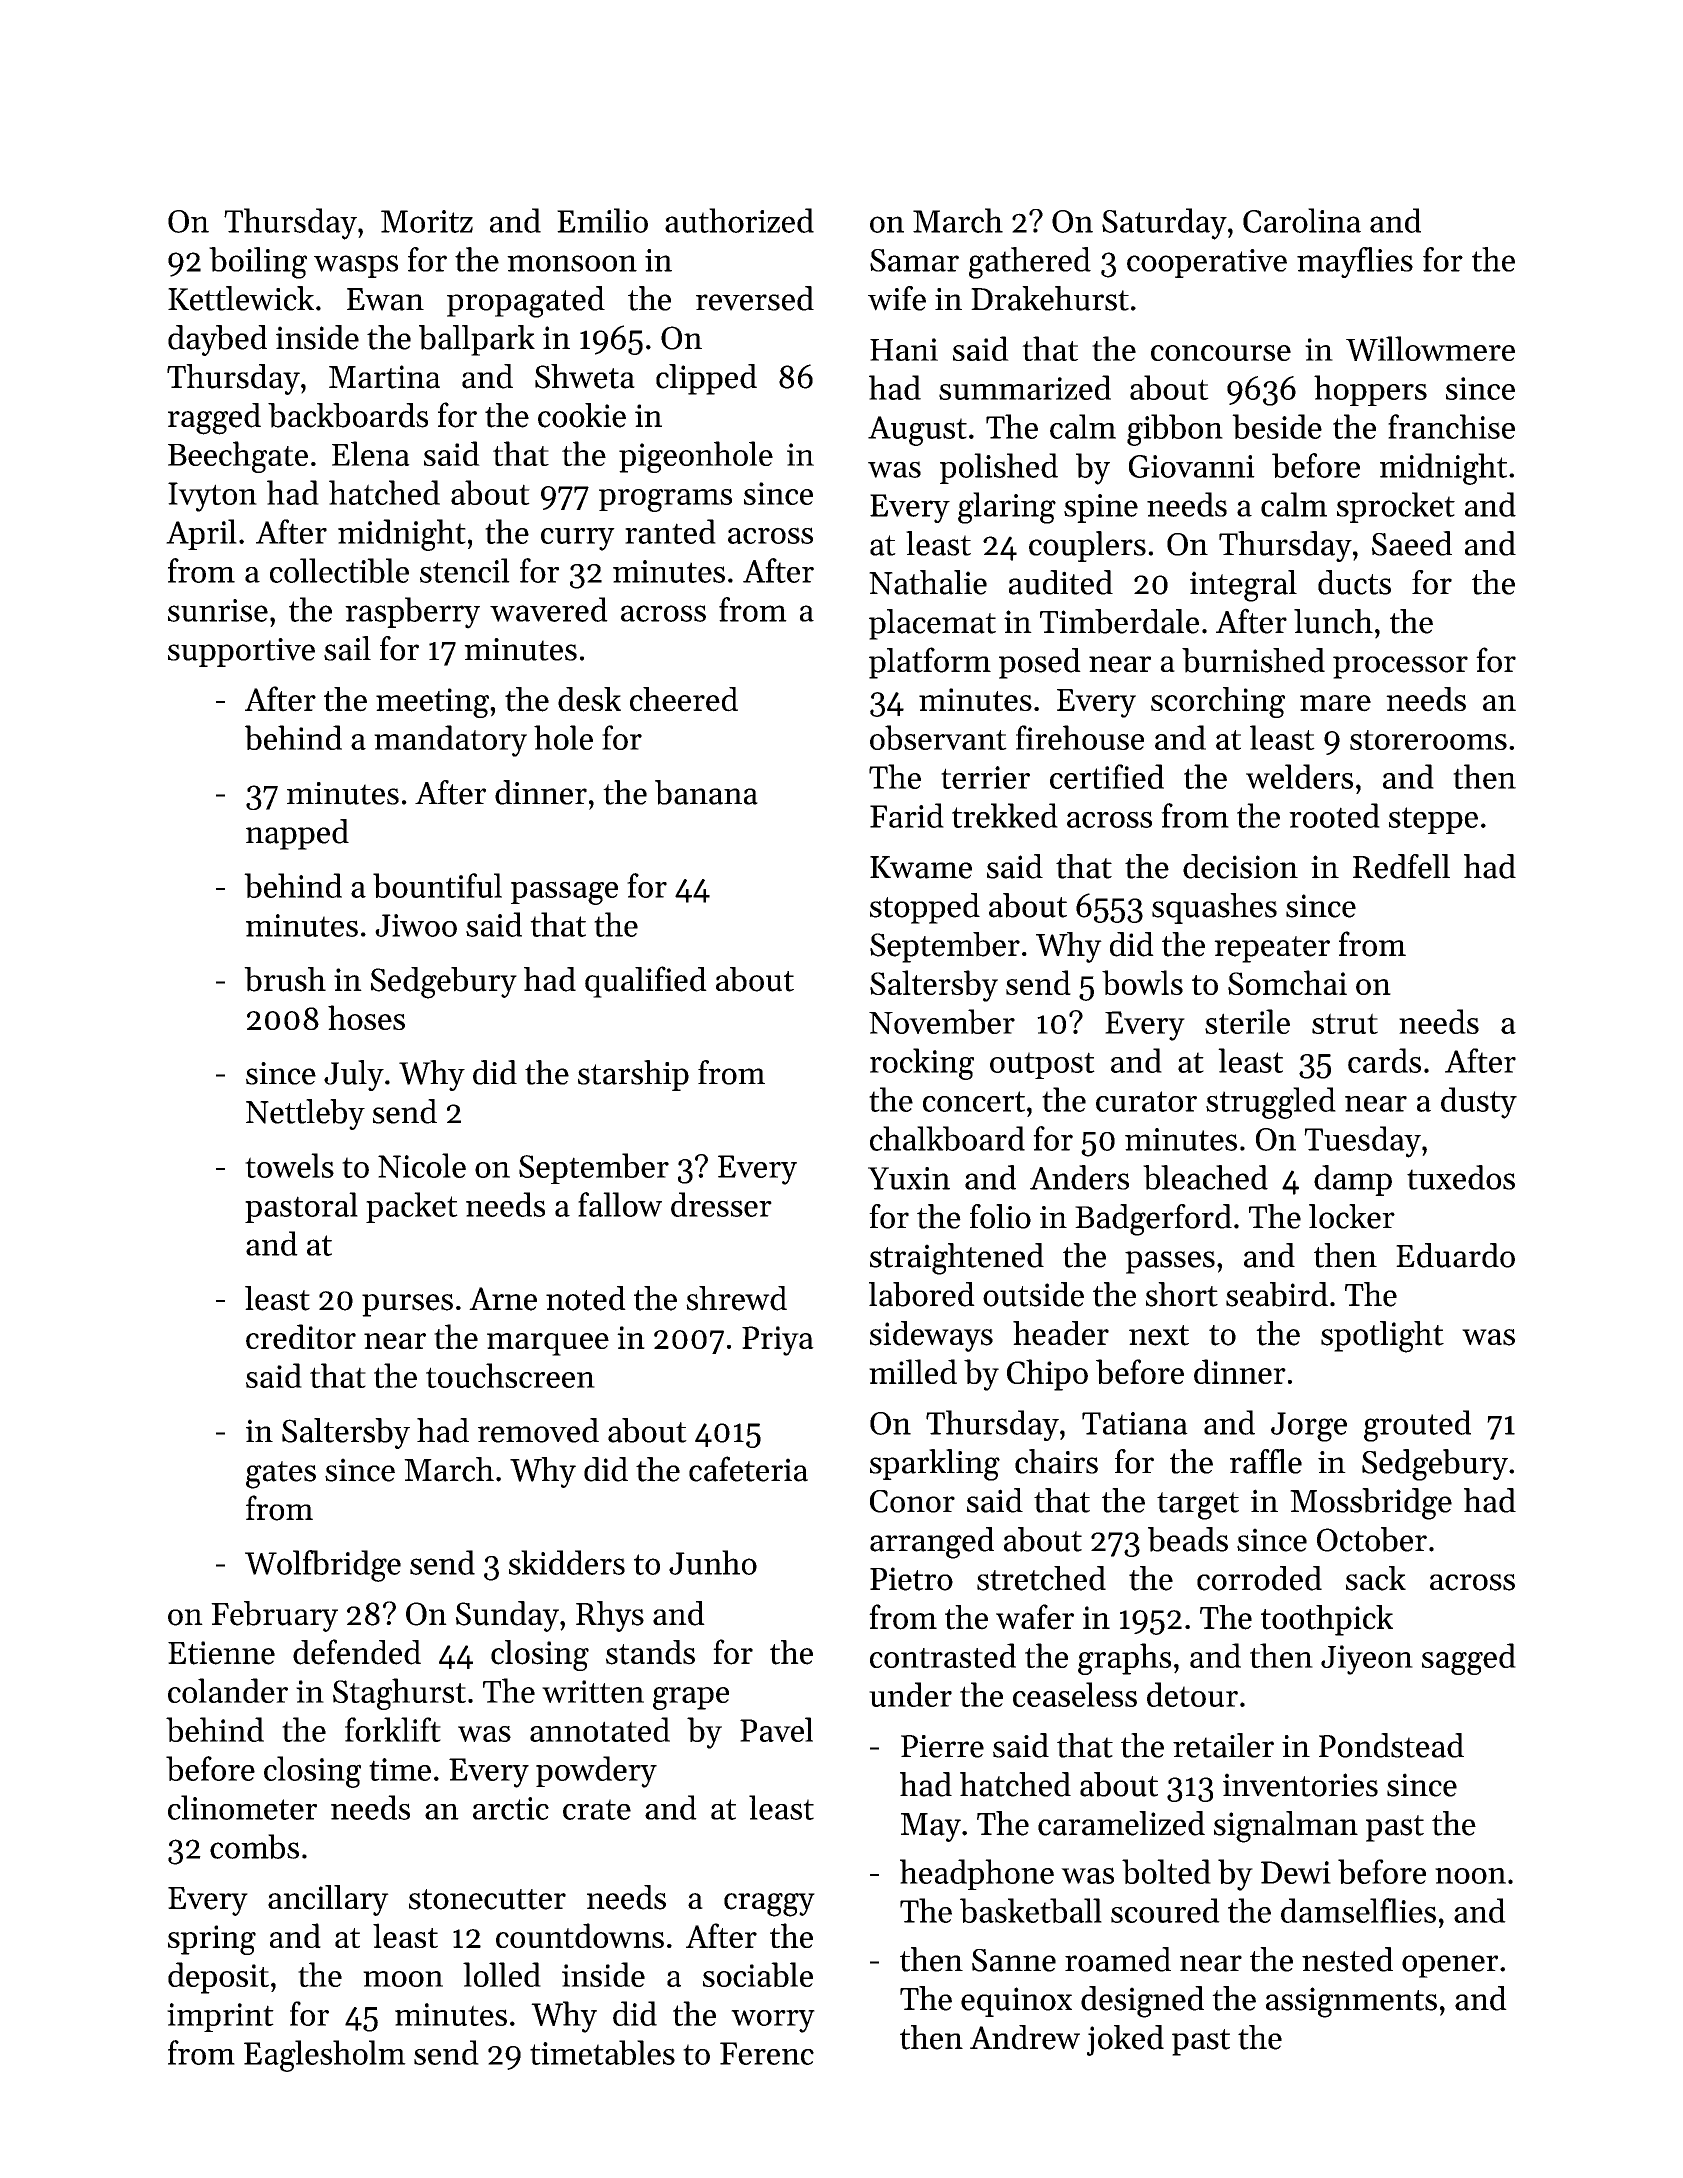 The image size is (1683, 2178). Describe the element at coordinates (328, 1900) in the page. I see `ancillary` at that location.
